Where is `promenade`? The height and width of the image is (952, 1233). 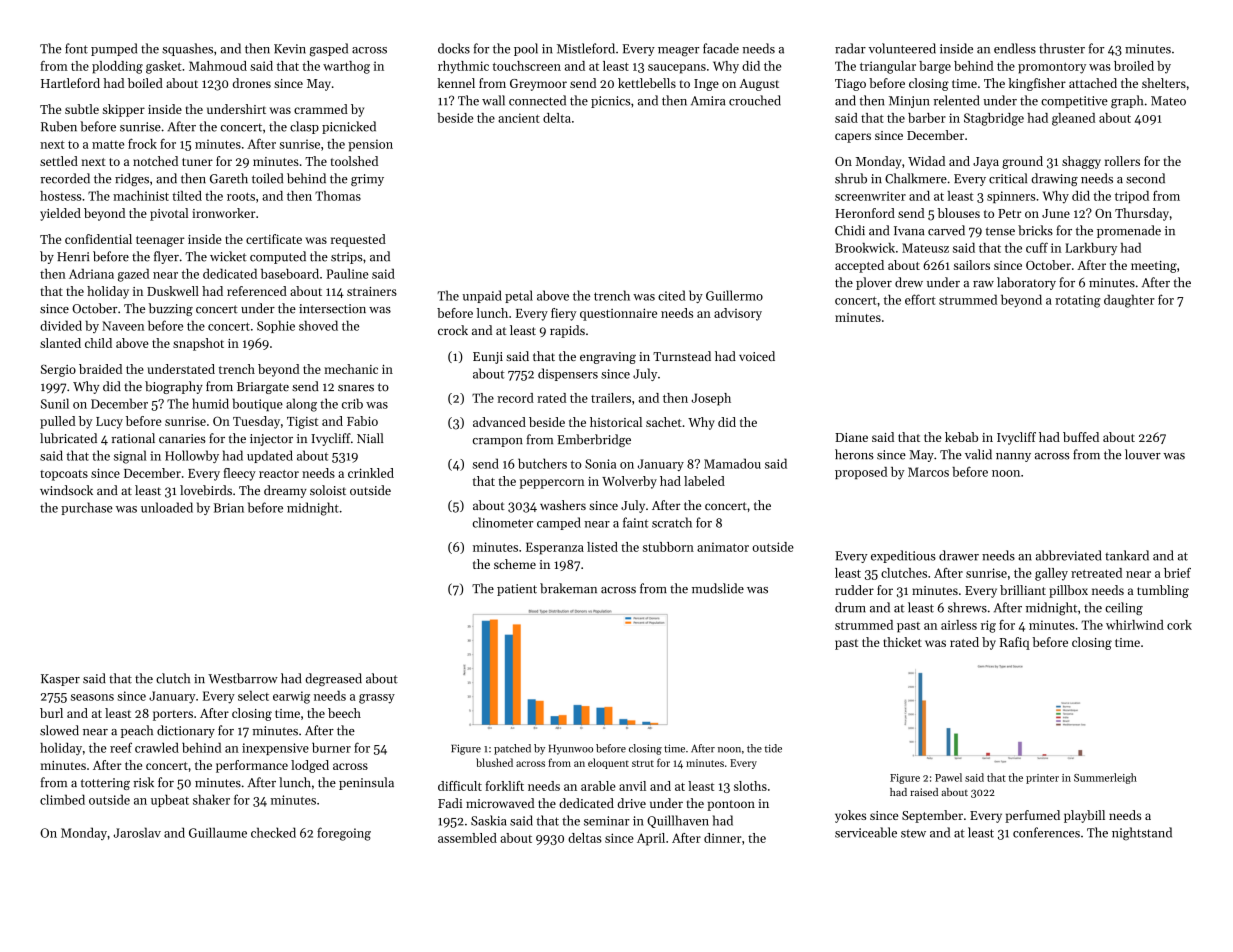 promenade is located at coordinates (1129, 231).
